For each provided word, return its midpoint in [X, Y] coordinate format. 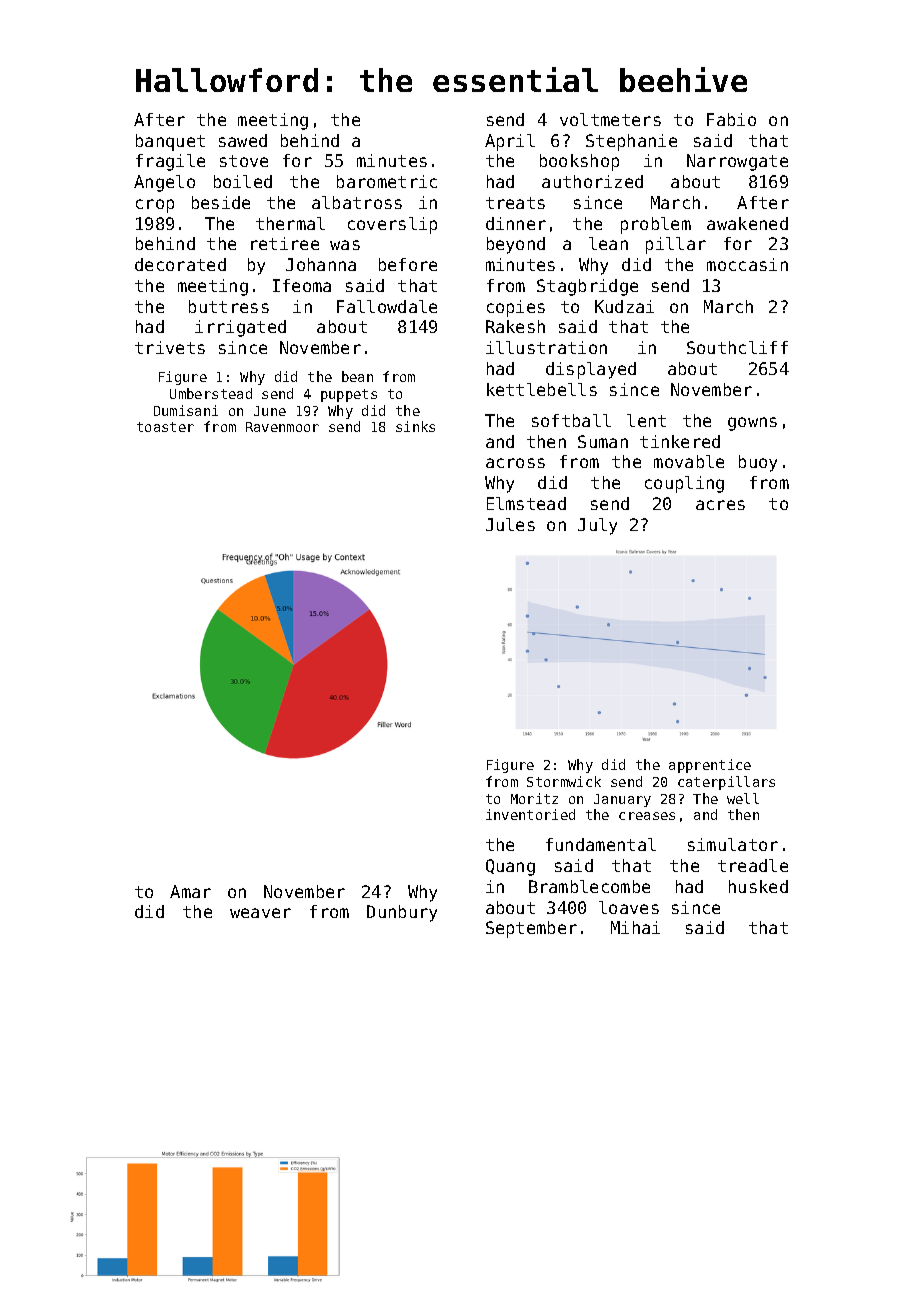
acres [720, 505]
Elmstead [526, 503]
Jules [510, 524]
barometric [387, 181]
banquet [170, 142]
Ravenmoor [282, 427]
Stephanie [631, 142]
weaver [260, 913]
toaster [165, 427]
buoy [758, 463]
